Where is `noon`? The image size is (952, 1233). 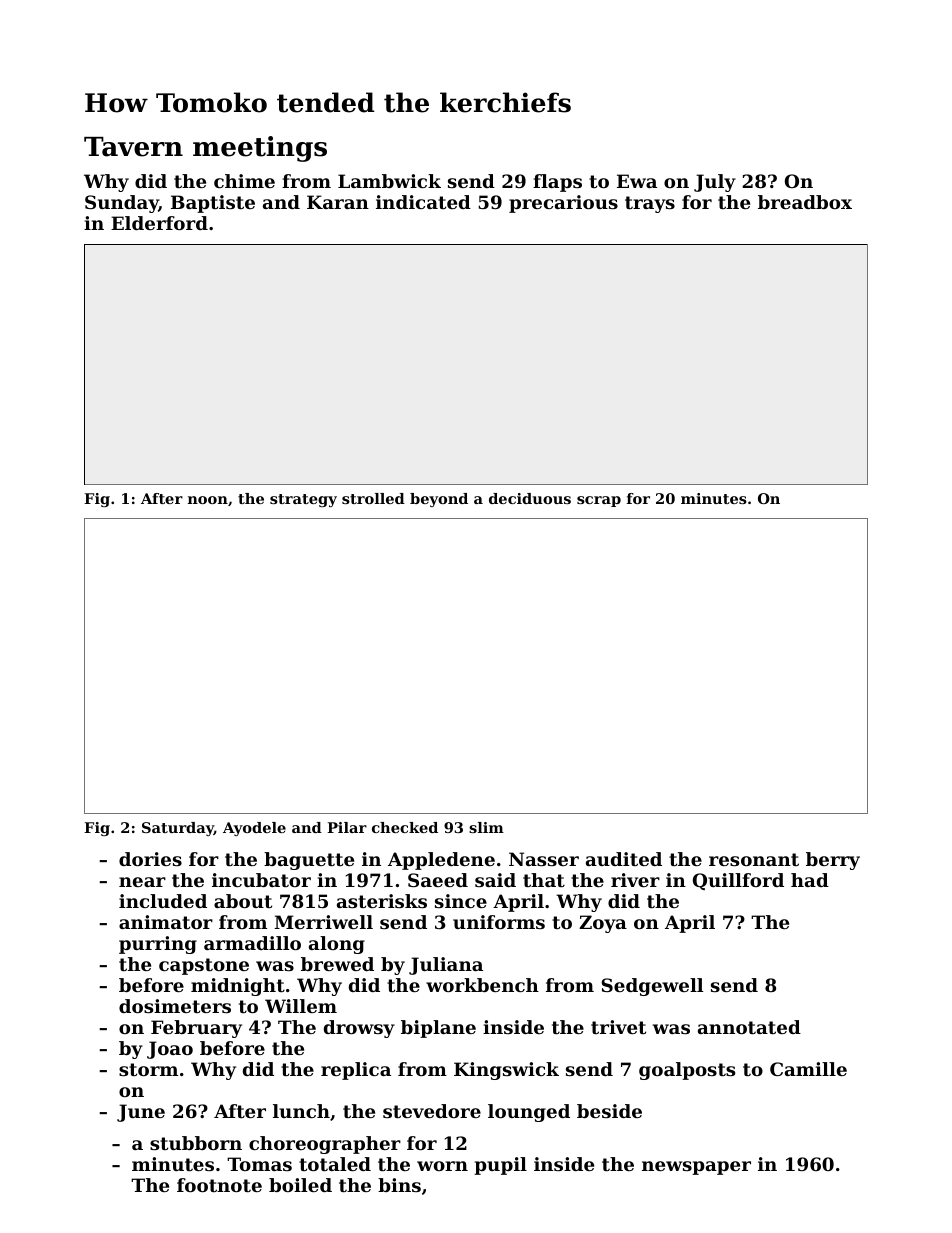
noon is located at coordinates (208, 500).
